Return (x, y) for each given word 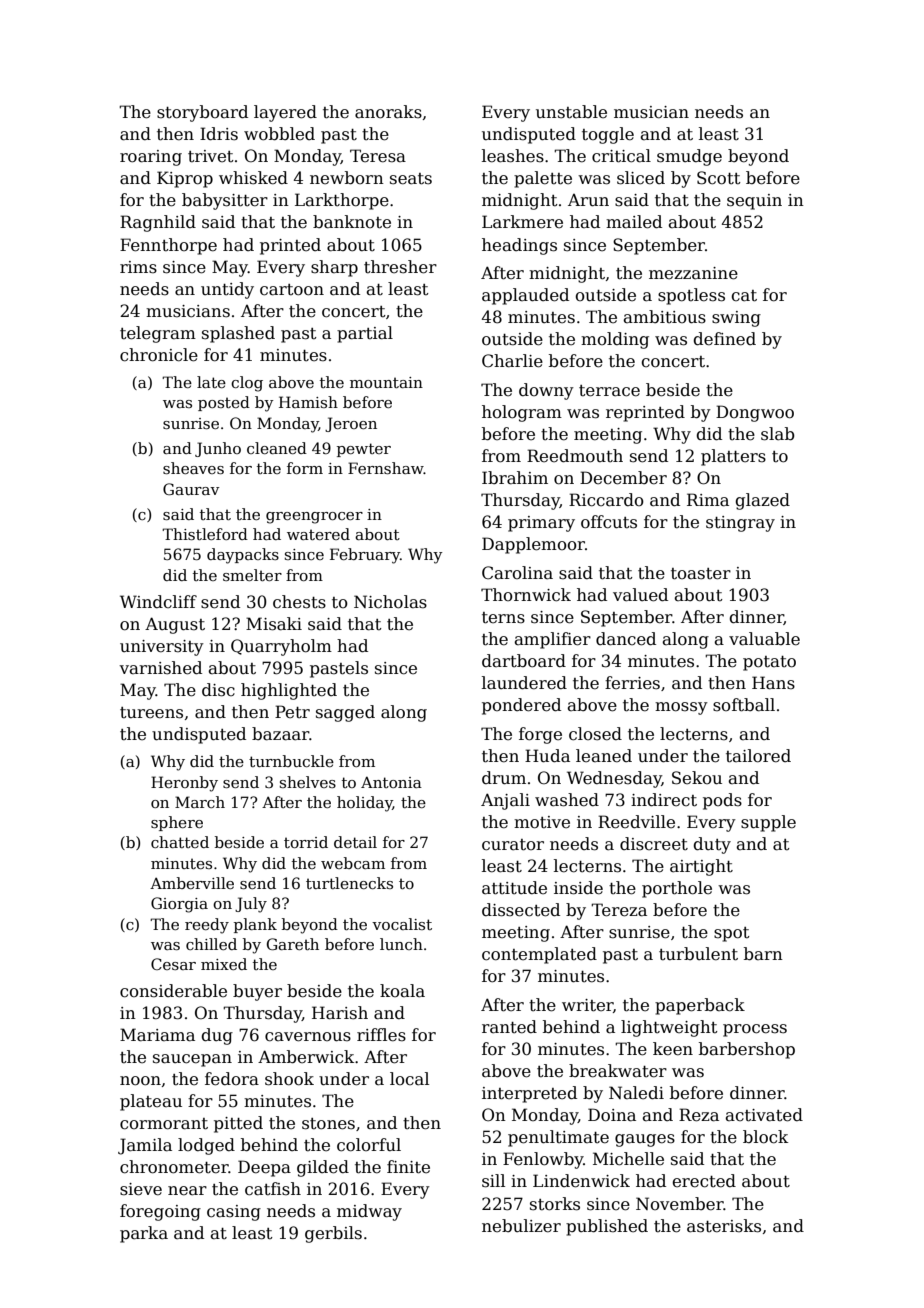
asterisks (724, 1226)
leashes (513, 156)
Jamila (145, 1146)
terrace (609, 391)
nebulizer (521, 1226)
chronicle (159, 355)
